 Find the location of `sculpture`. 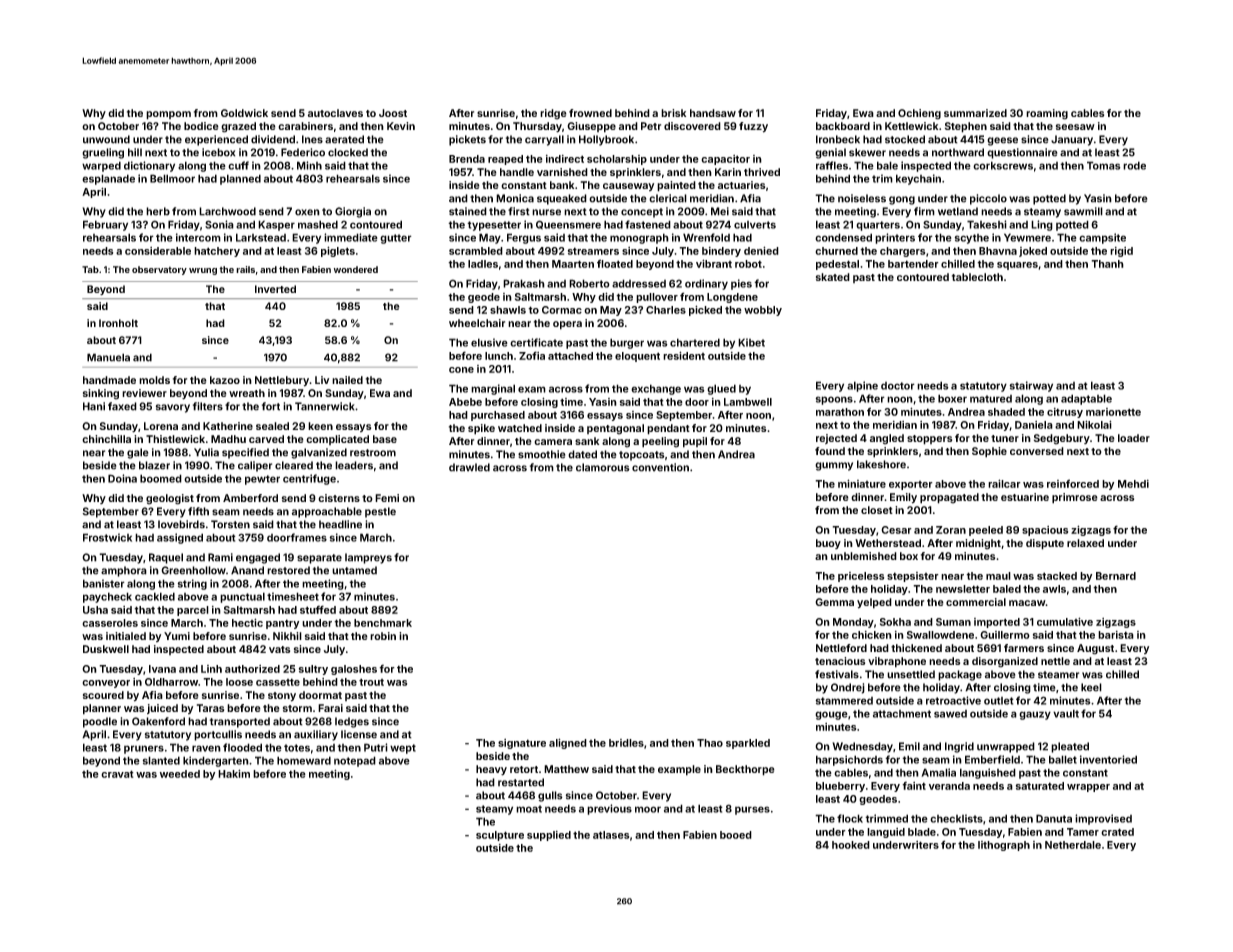

sculpture is located at coordinates (500, 836).
